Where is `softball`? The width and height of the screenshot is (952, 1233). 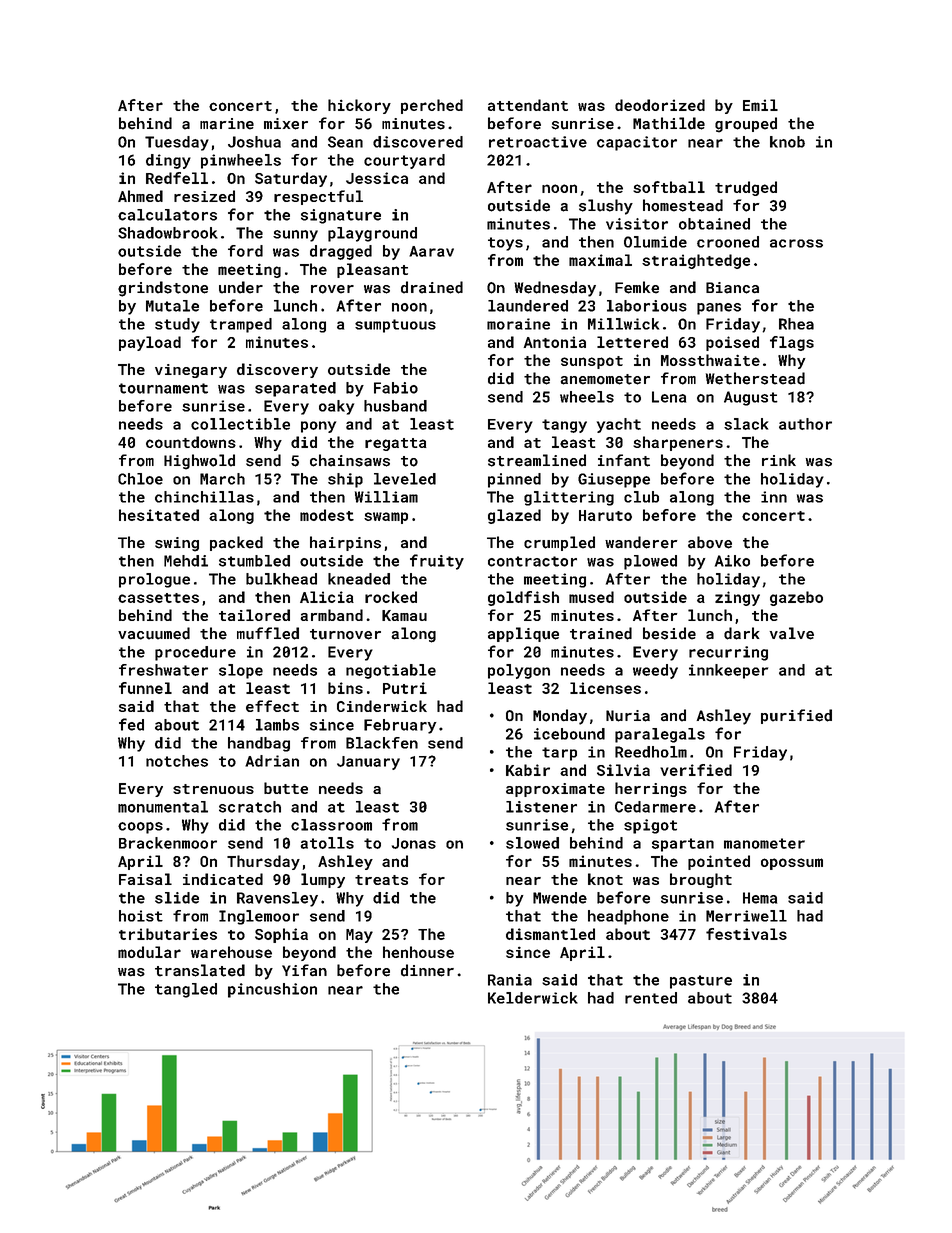
softball is located at coordinates (669, 187).
